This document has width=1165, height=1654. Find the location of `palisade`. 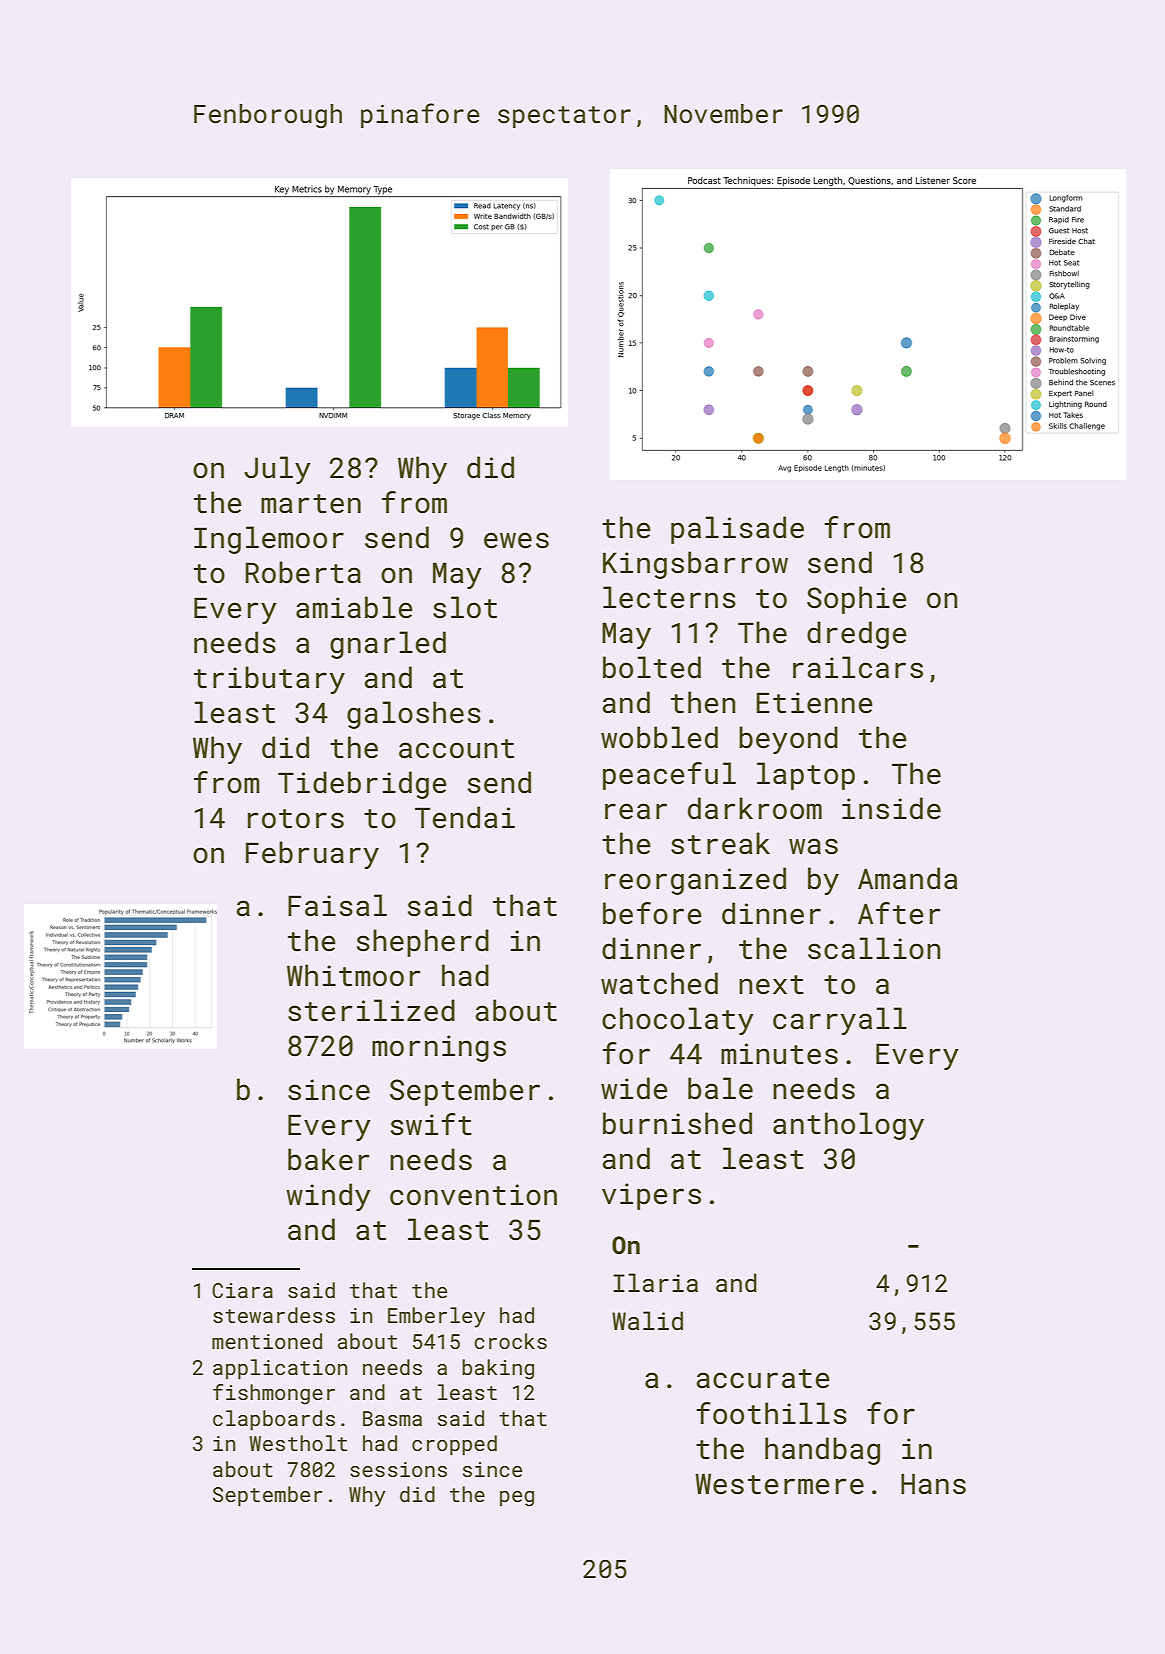

palisade is located at coordinates (737, 530).
